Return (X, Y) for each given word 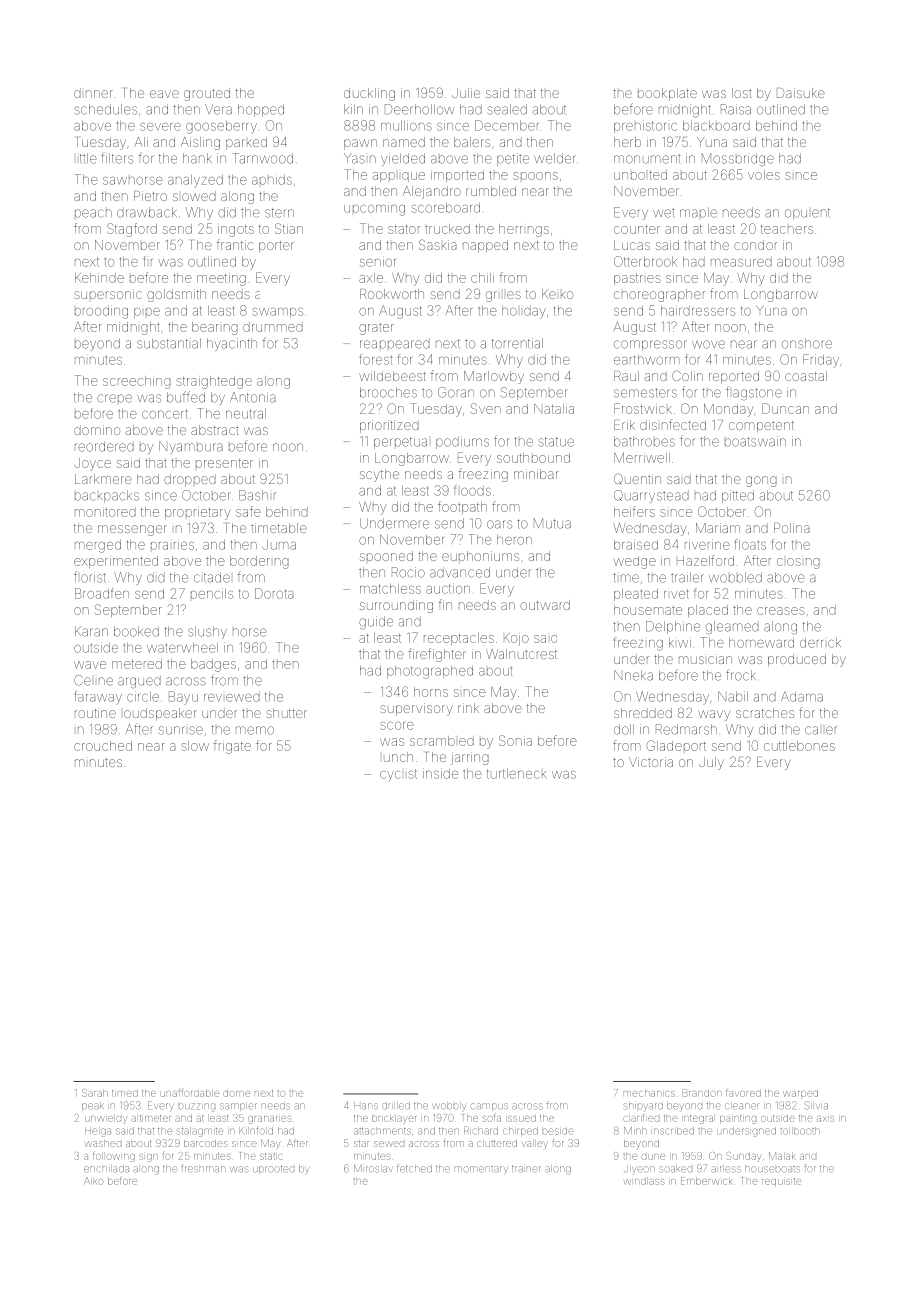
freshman (202, 1168)
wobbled (735, 577)
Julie (466, 93)
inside (440, 773)
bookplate (667, 94)
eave (164, 94)
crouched (103, 746)
